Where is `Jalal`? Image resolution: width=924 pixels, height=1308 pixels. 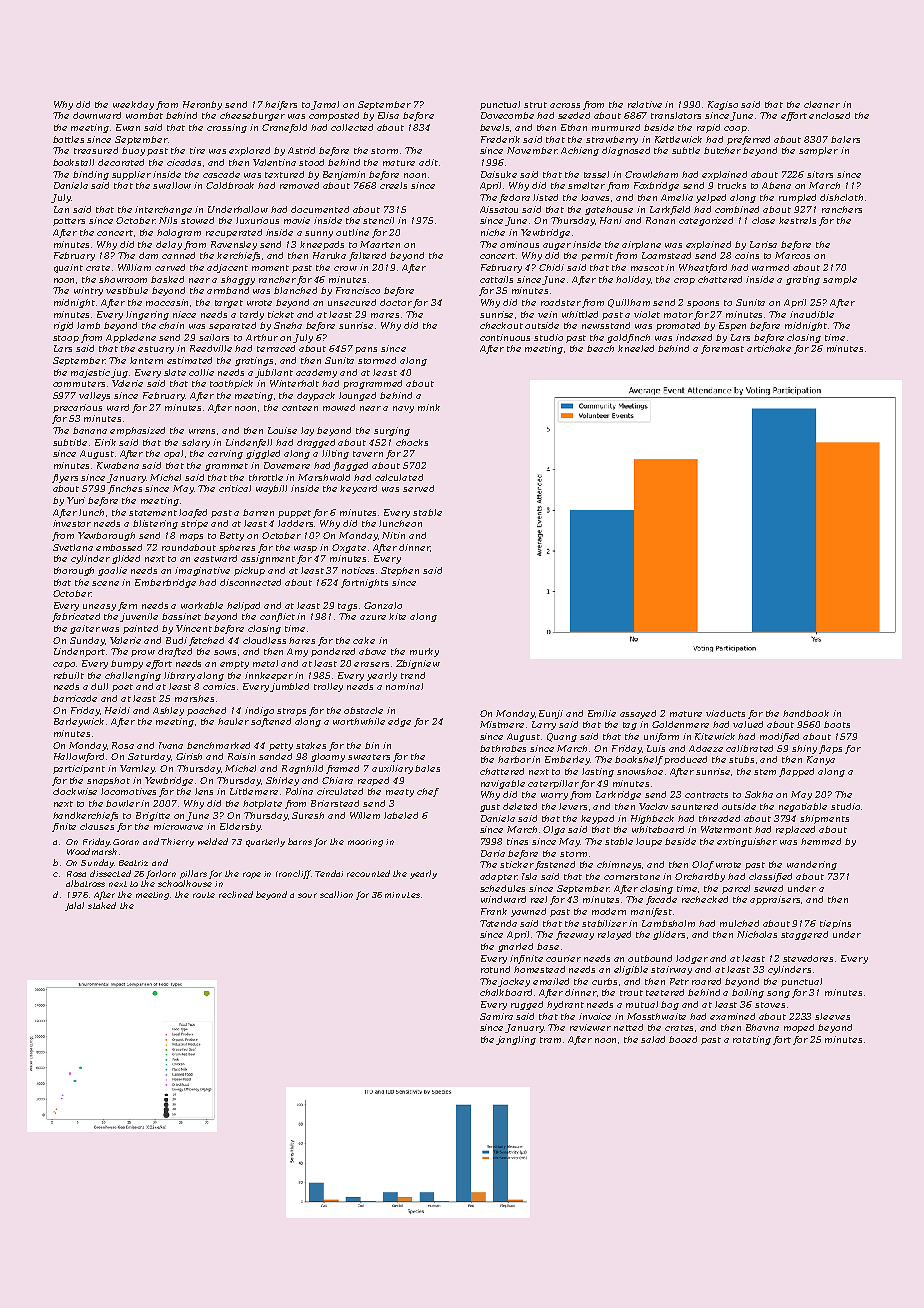
Jalal is located at coordinates (74, 906).
